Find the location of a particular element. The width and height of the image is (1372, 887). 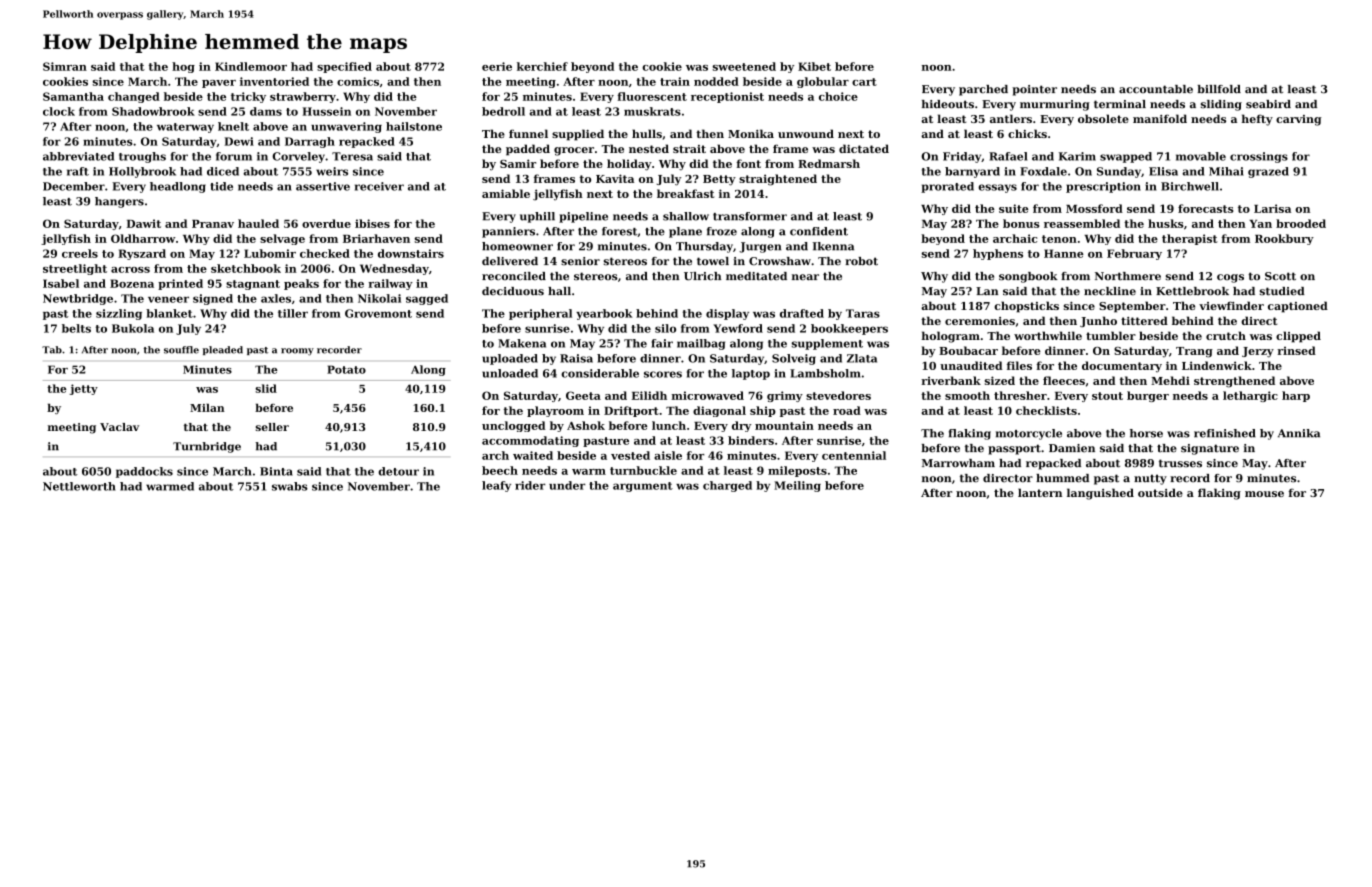

Mehdi is located at coordinates (1170, 380).
